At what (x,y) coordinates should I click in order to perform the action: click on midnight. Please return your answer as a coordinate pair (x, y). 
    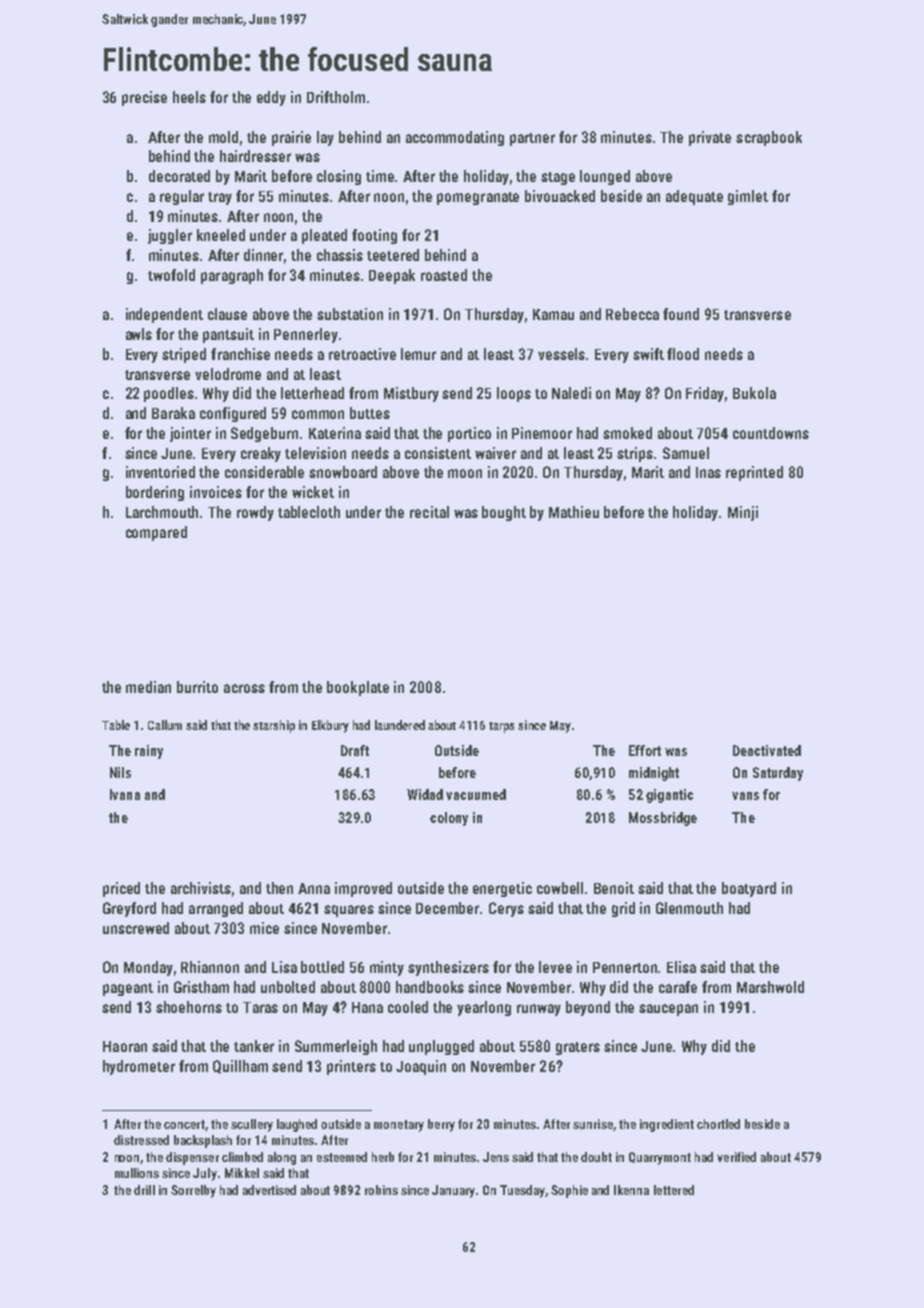
    Looking at the image, I should click on (654, 774).
